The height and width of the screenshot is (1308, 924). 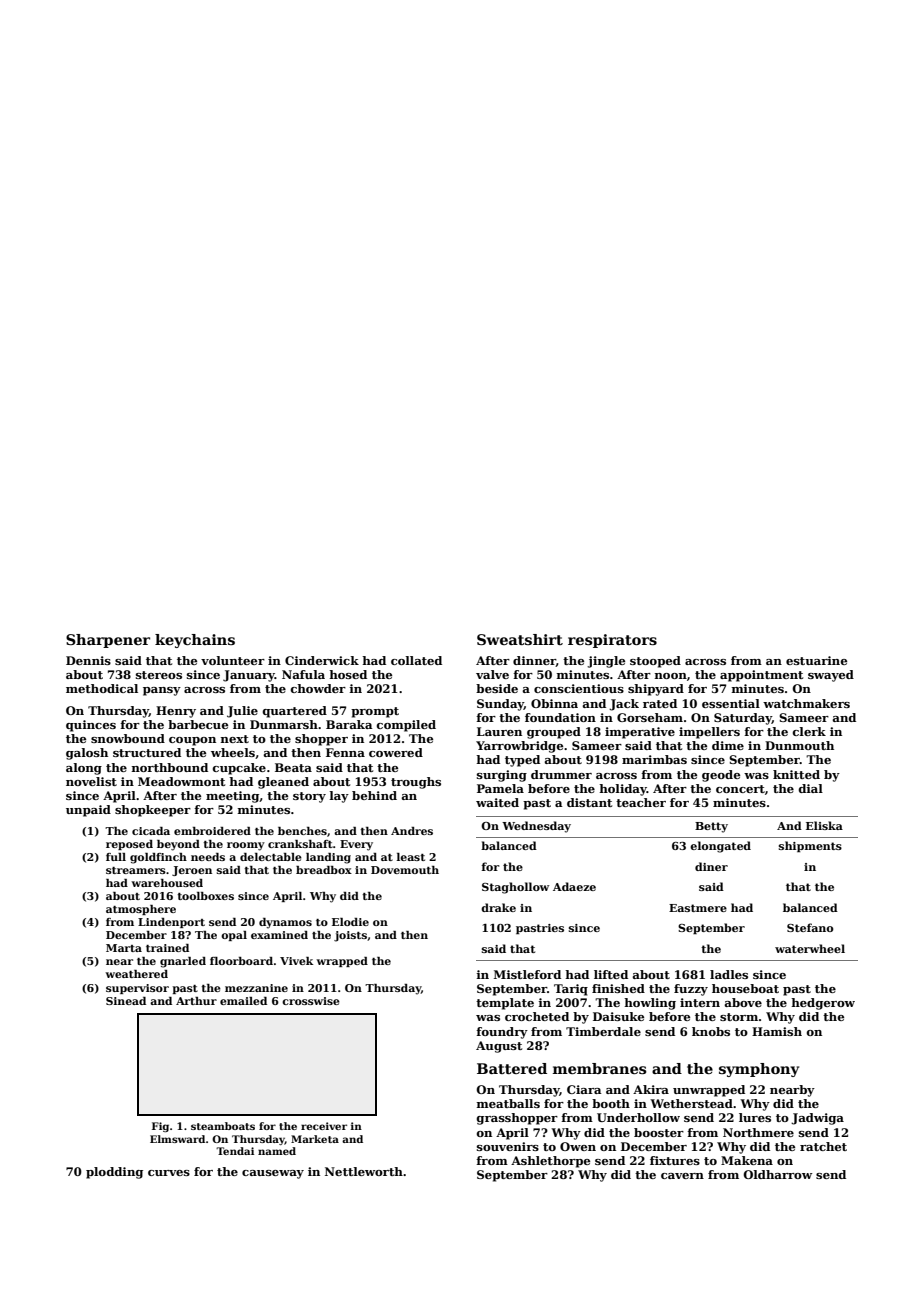 What do you see at coordinates (256, 988) in the screenshot?
I see `mezzanine` at bounding box center [256, 988].
